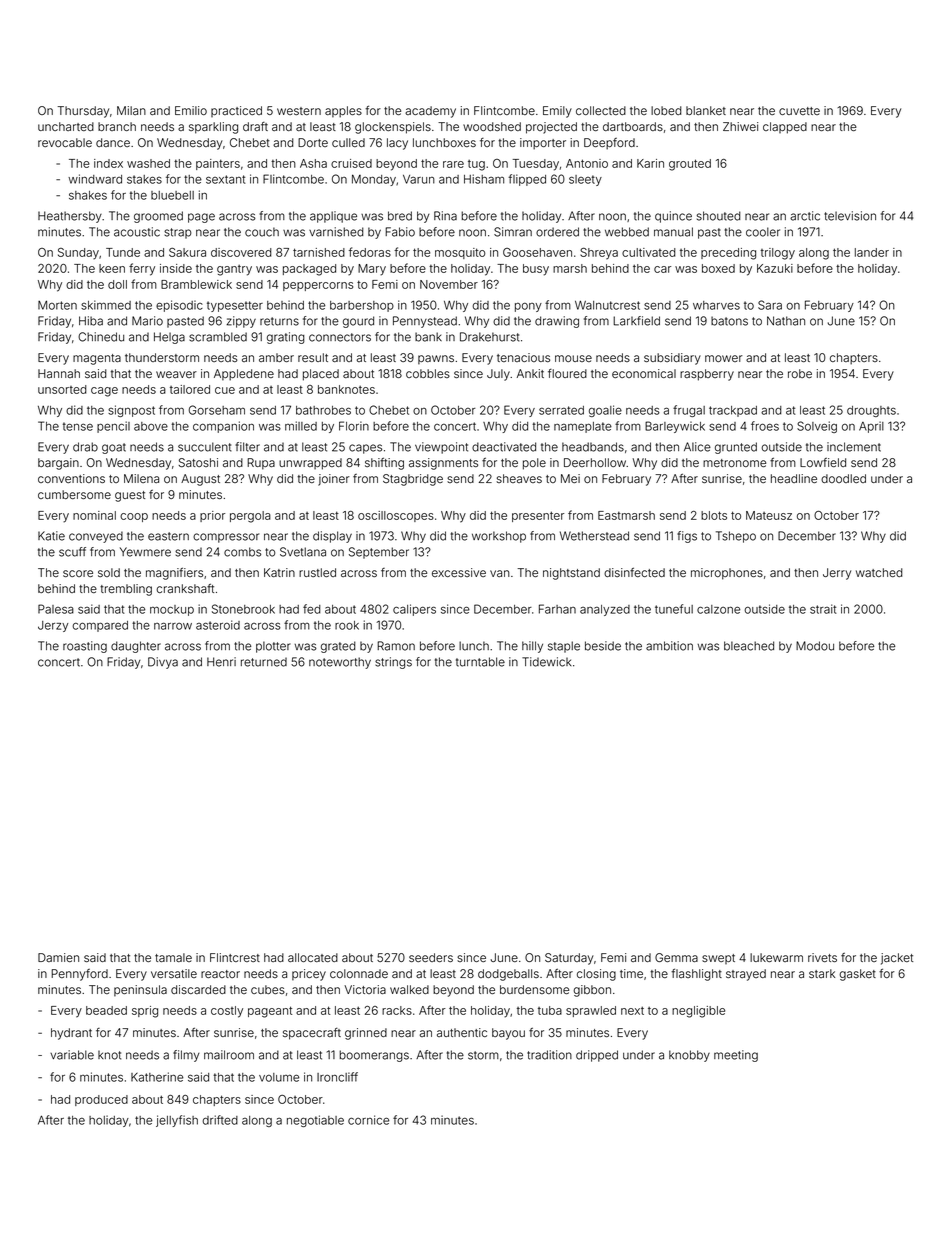  What do you see at coordinates (729, 321) in the image?
I see `batons` at bounding box center [729, 321].
